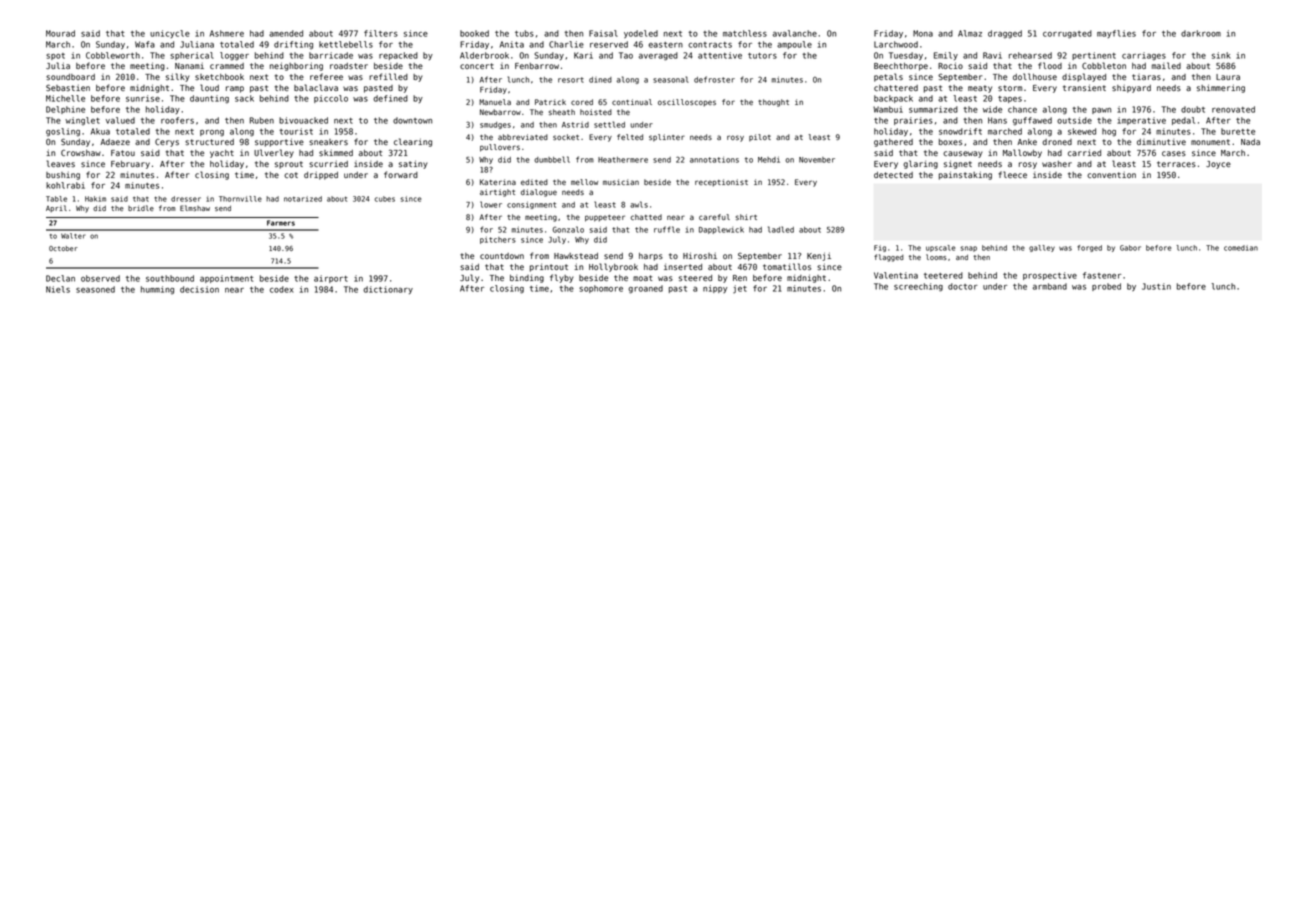 This page has width=1308, height=924. I want to click on awls, so click(639, 204).
